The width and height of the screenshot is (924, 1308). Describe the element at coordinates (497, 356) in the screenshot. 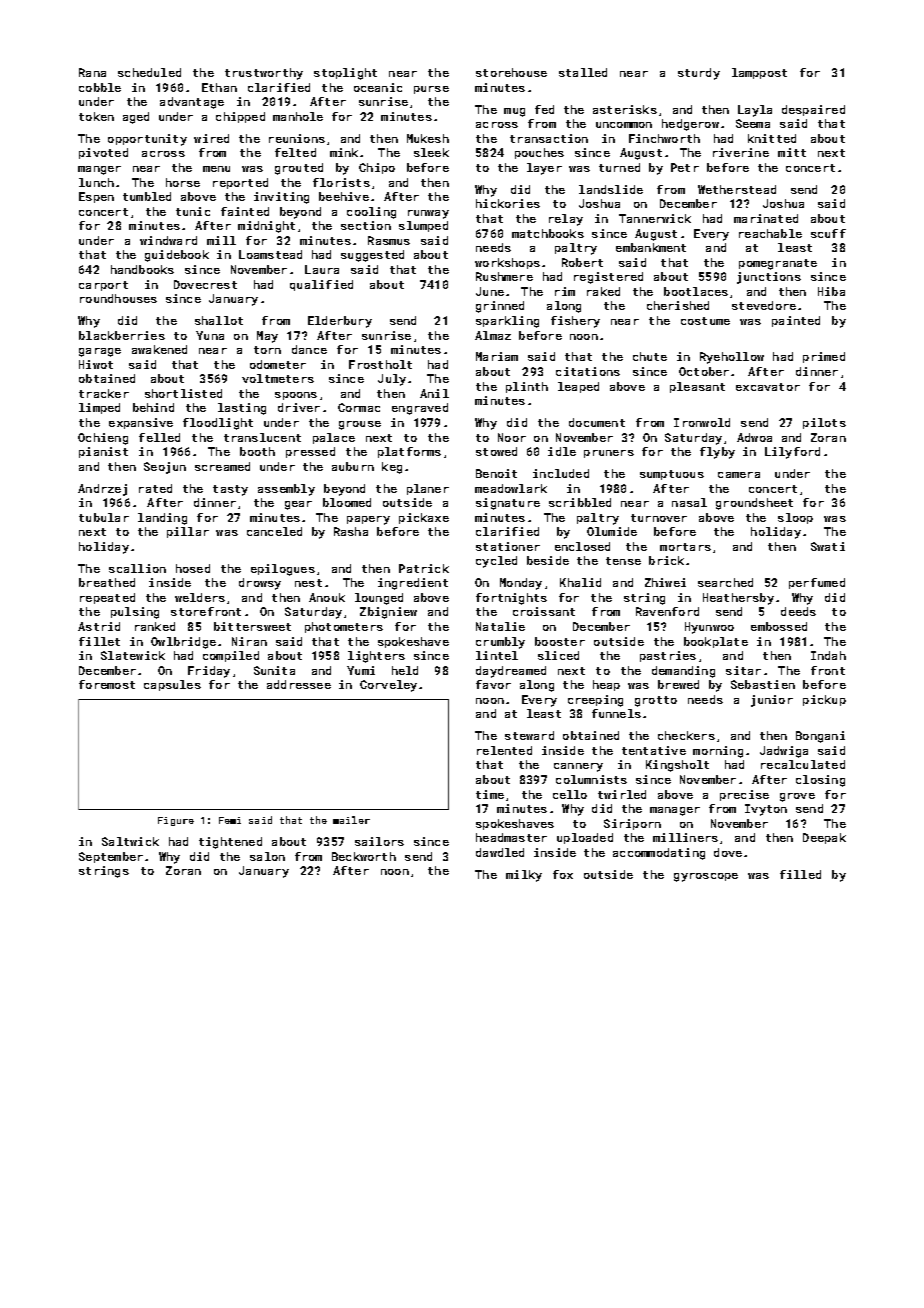

I see `Mariam` at that location.
